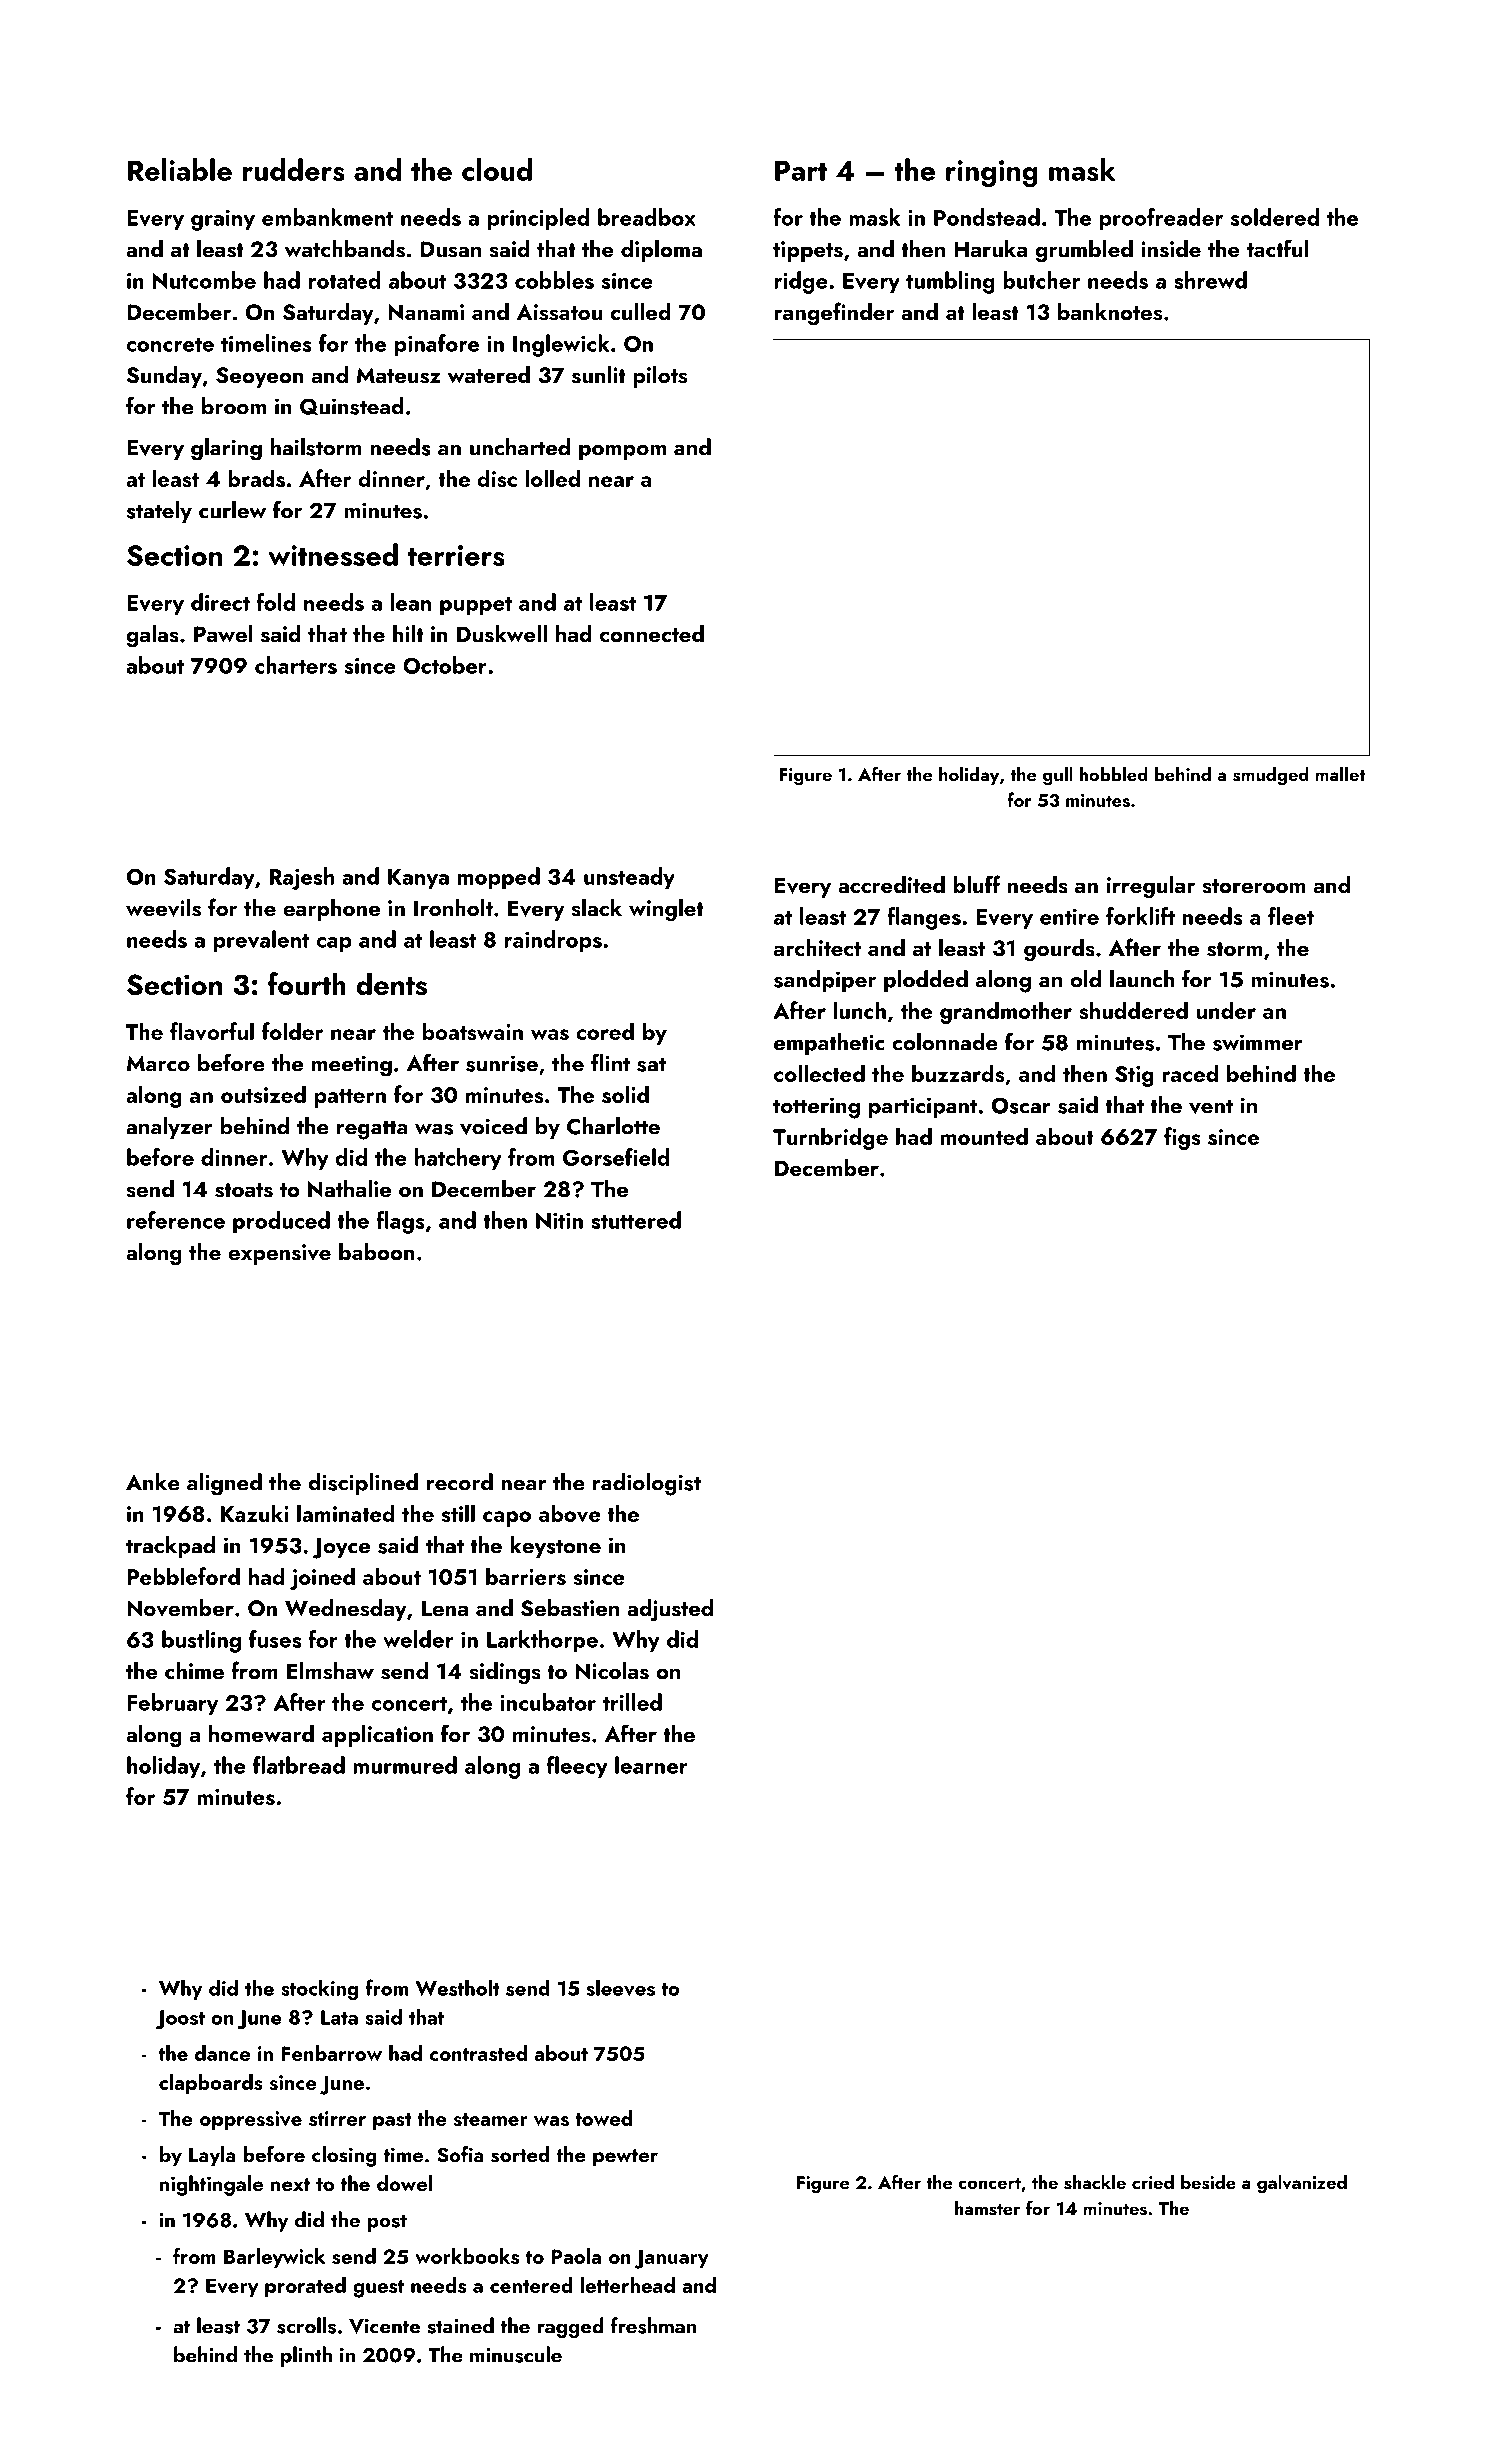 This screenshot has height=2464, width=1496. Describe the element at coordinates (1110, 312) in the screenshot. I see `banknotes` at that location.
